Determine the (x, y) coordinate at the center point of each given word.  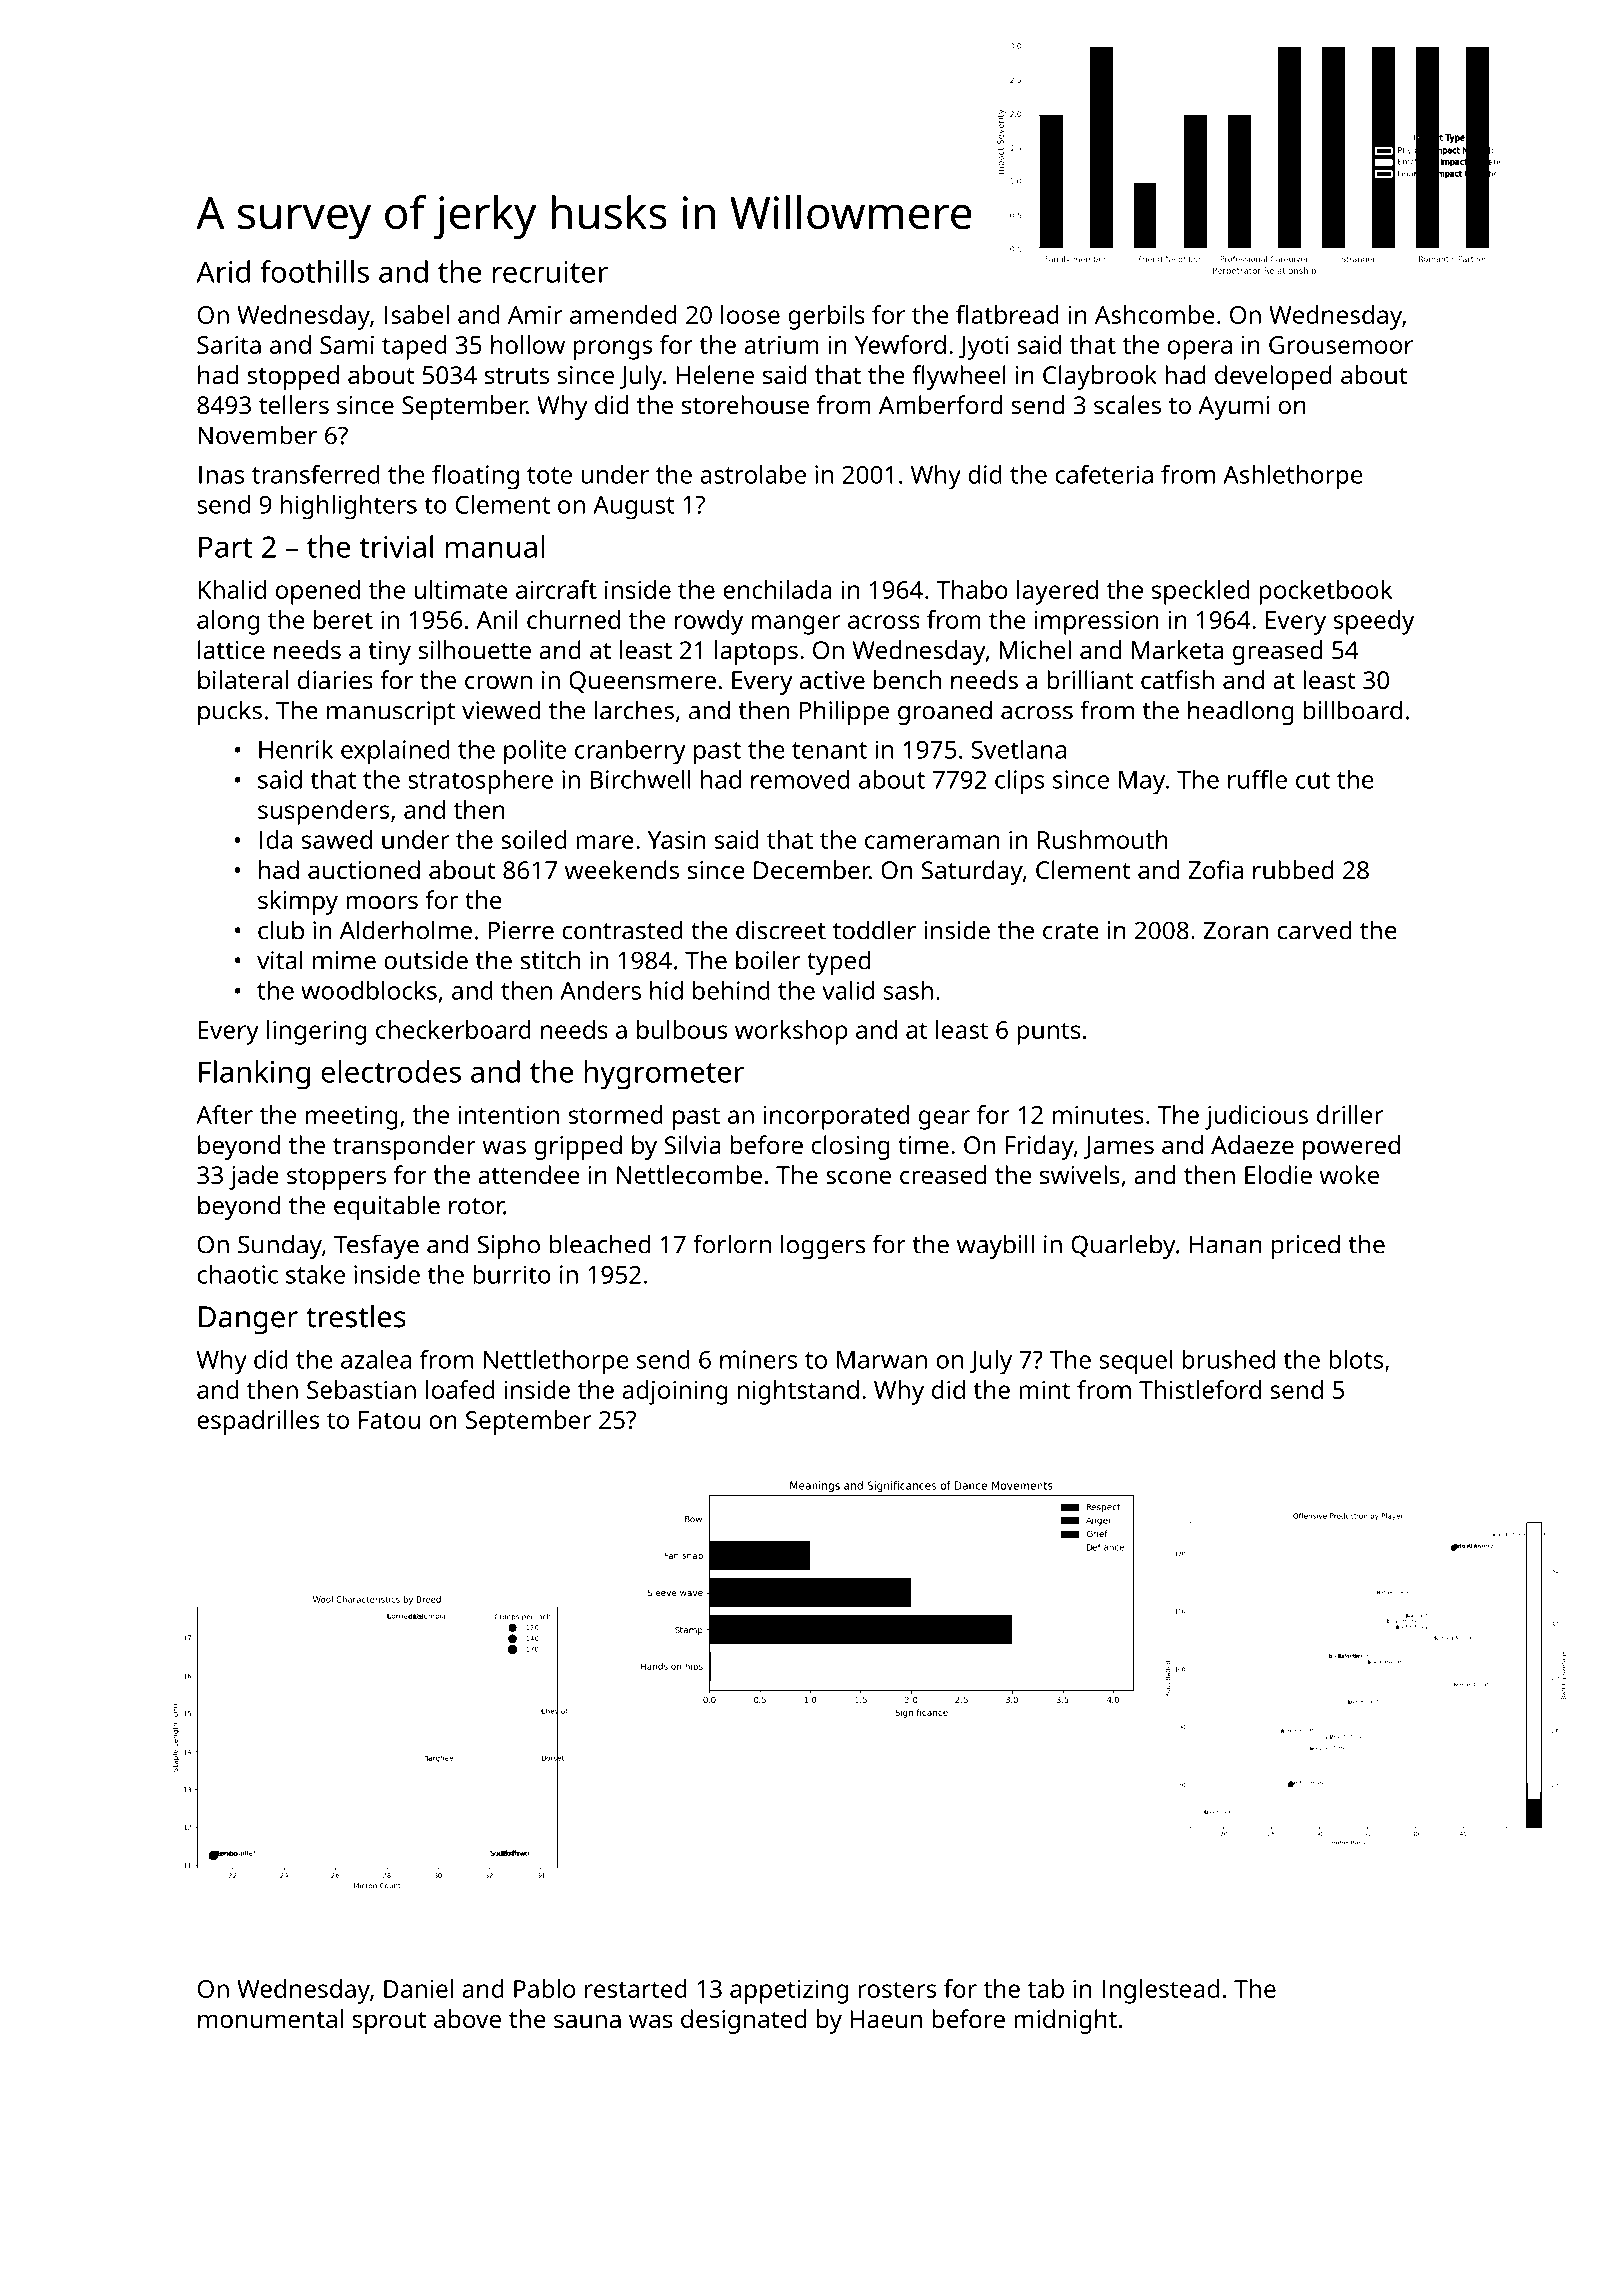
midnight (1065, 2021)
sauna (587, 2021)
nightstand (798, 1392)
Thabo (972, 589)
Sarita (229, 344)
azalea (376, 1359)
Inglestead (1160, 1991)
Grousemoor (1341, 345)
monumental (270, 2018)
